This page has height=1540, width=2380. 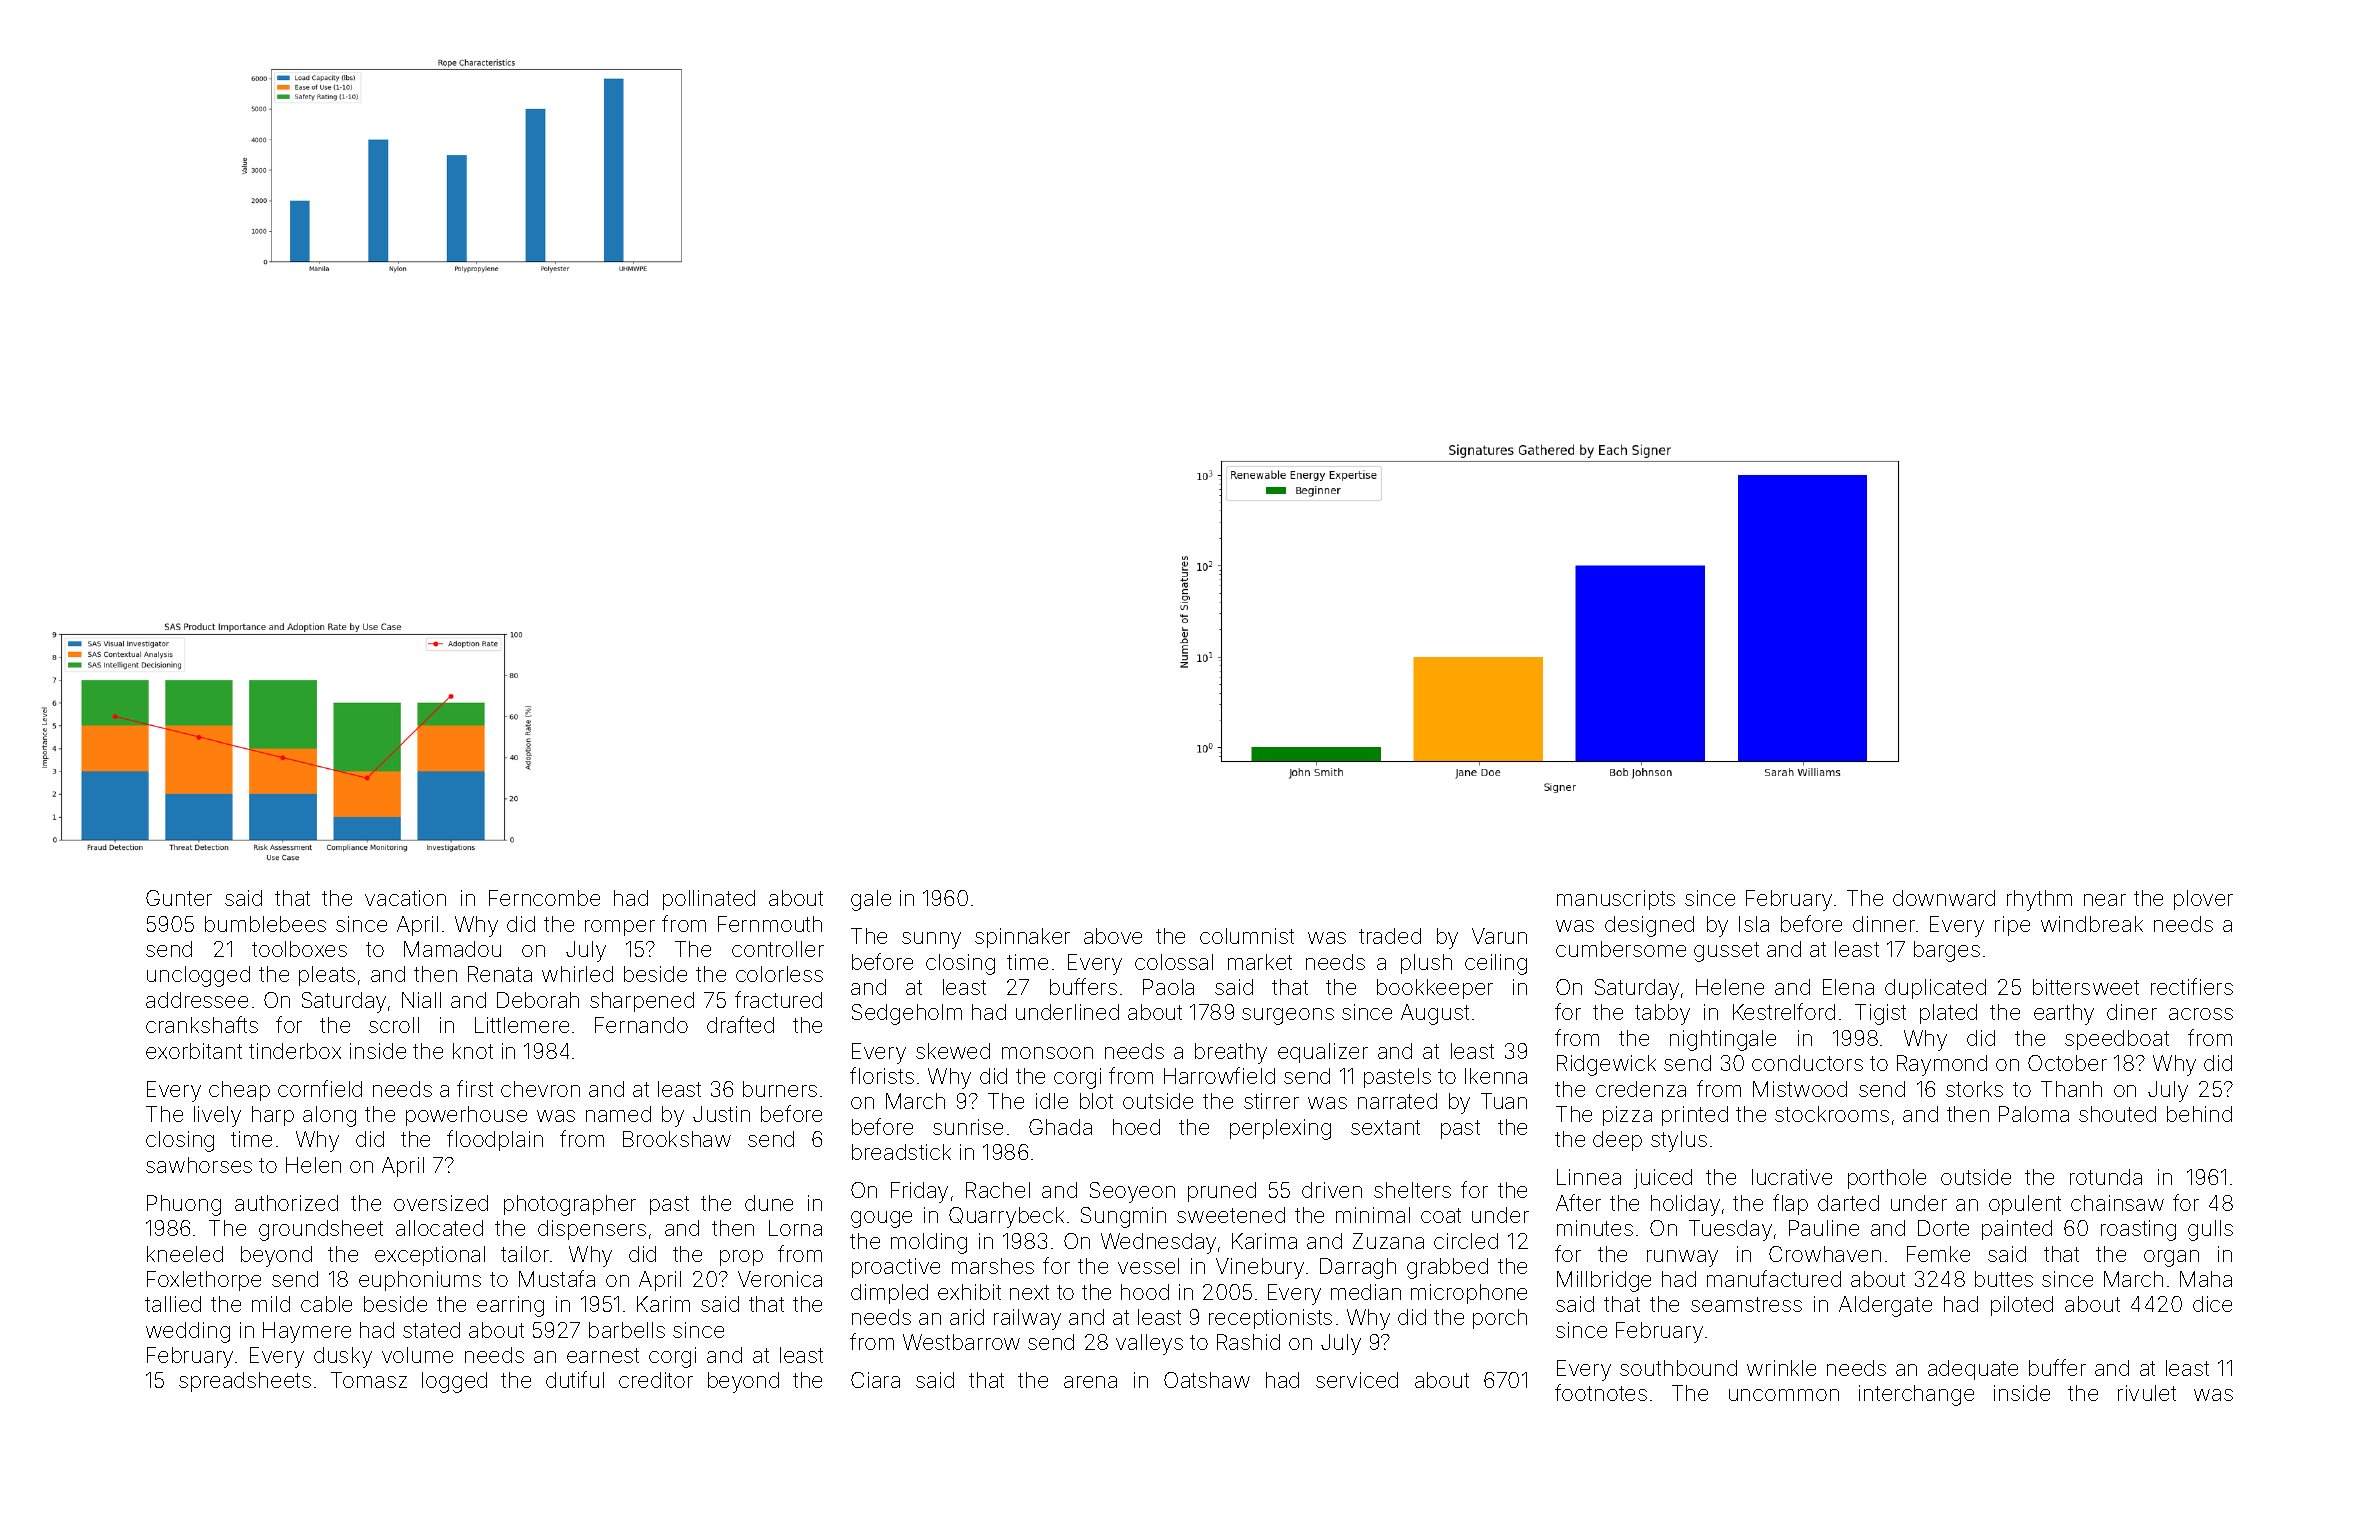 What do you see at coordinates (204, 1281) in the page?
I see `Foxlethorpe` at bounding box center [204, 1281].
